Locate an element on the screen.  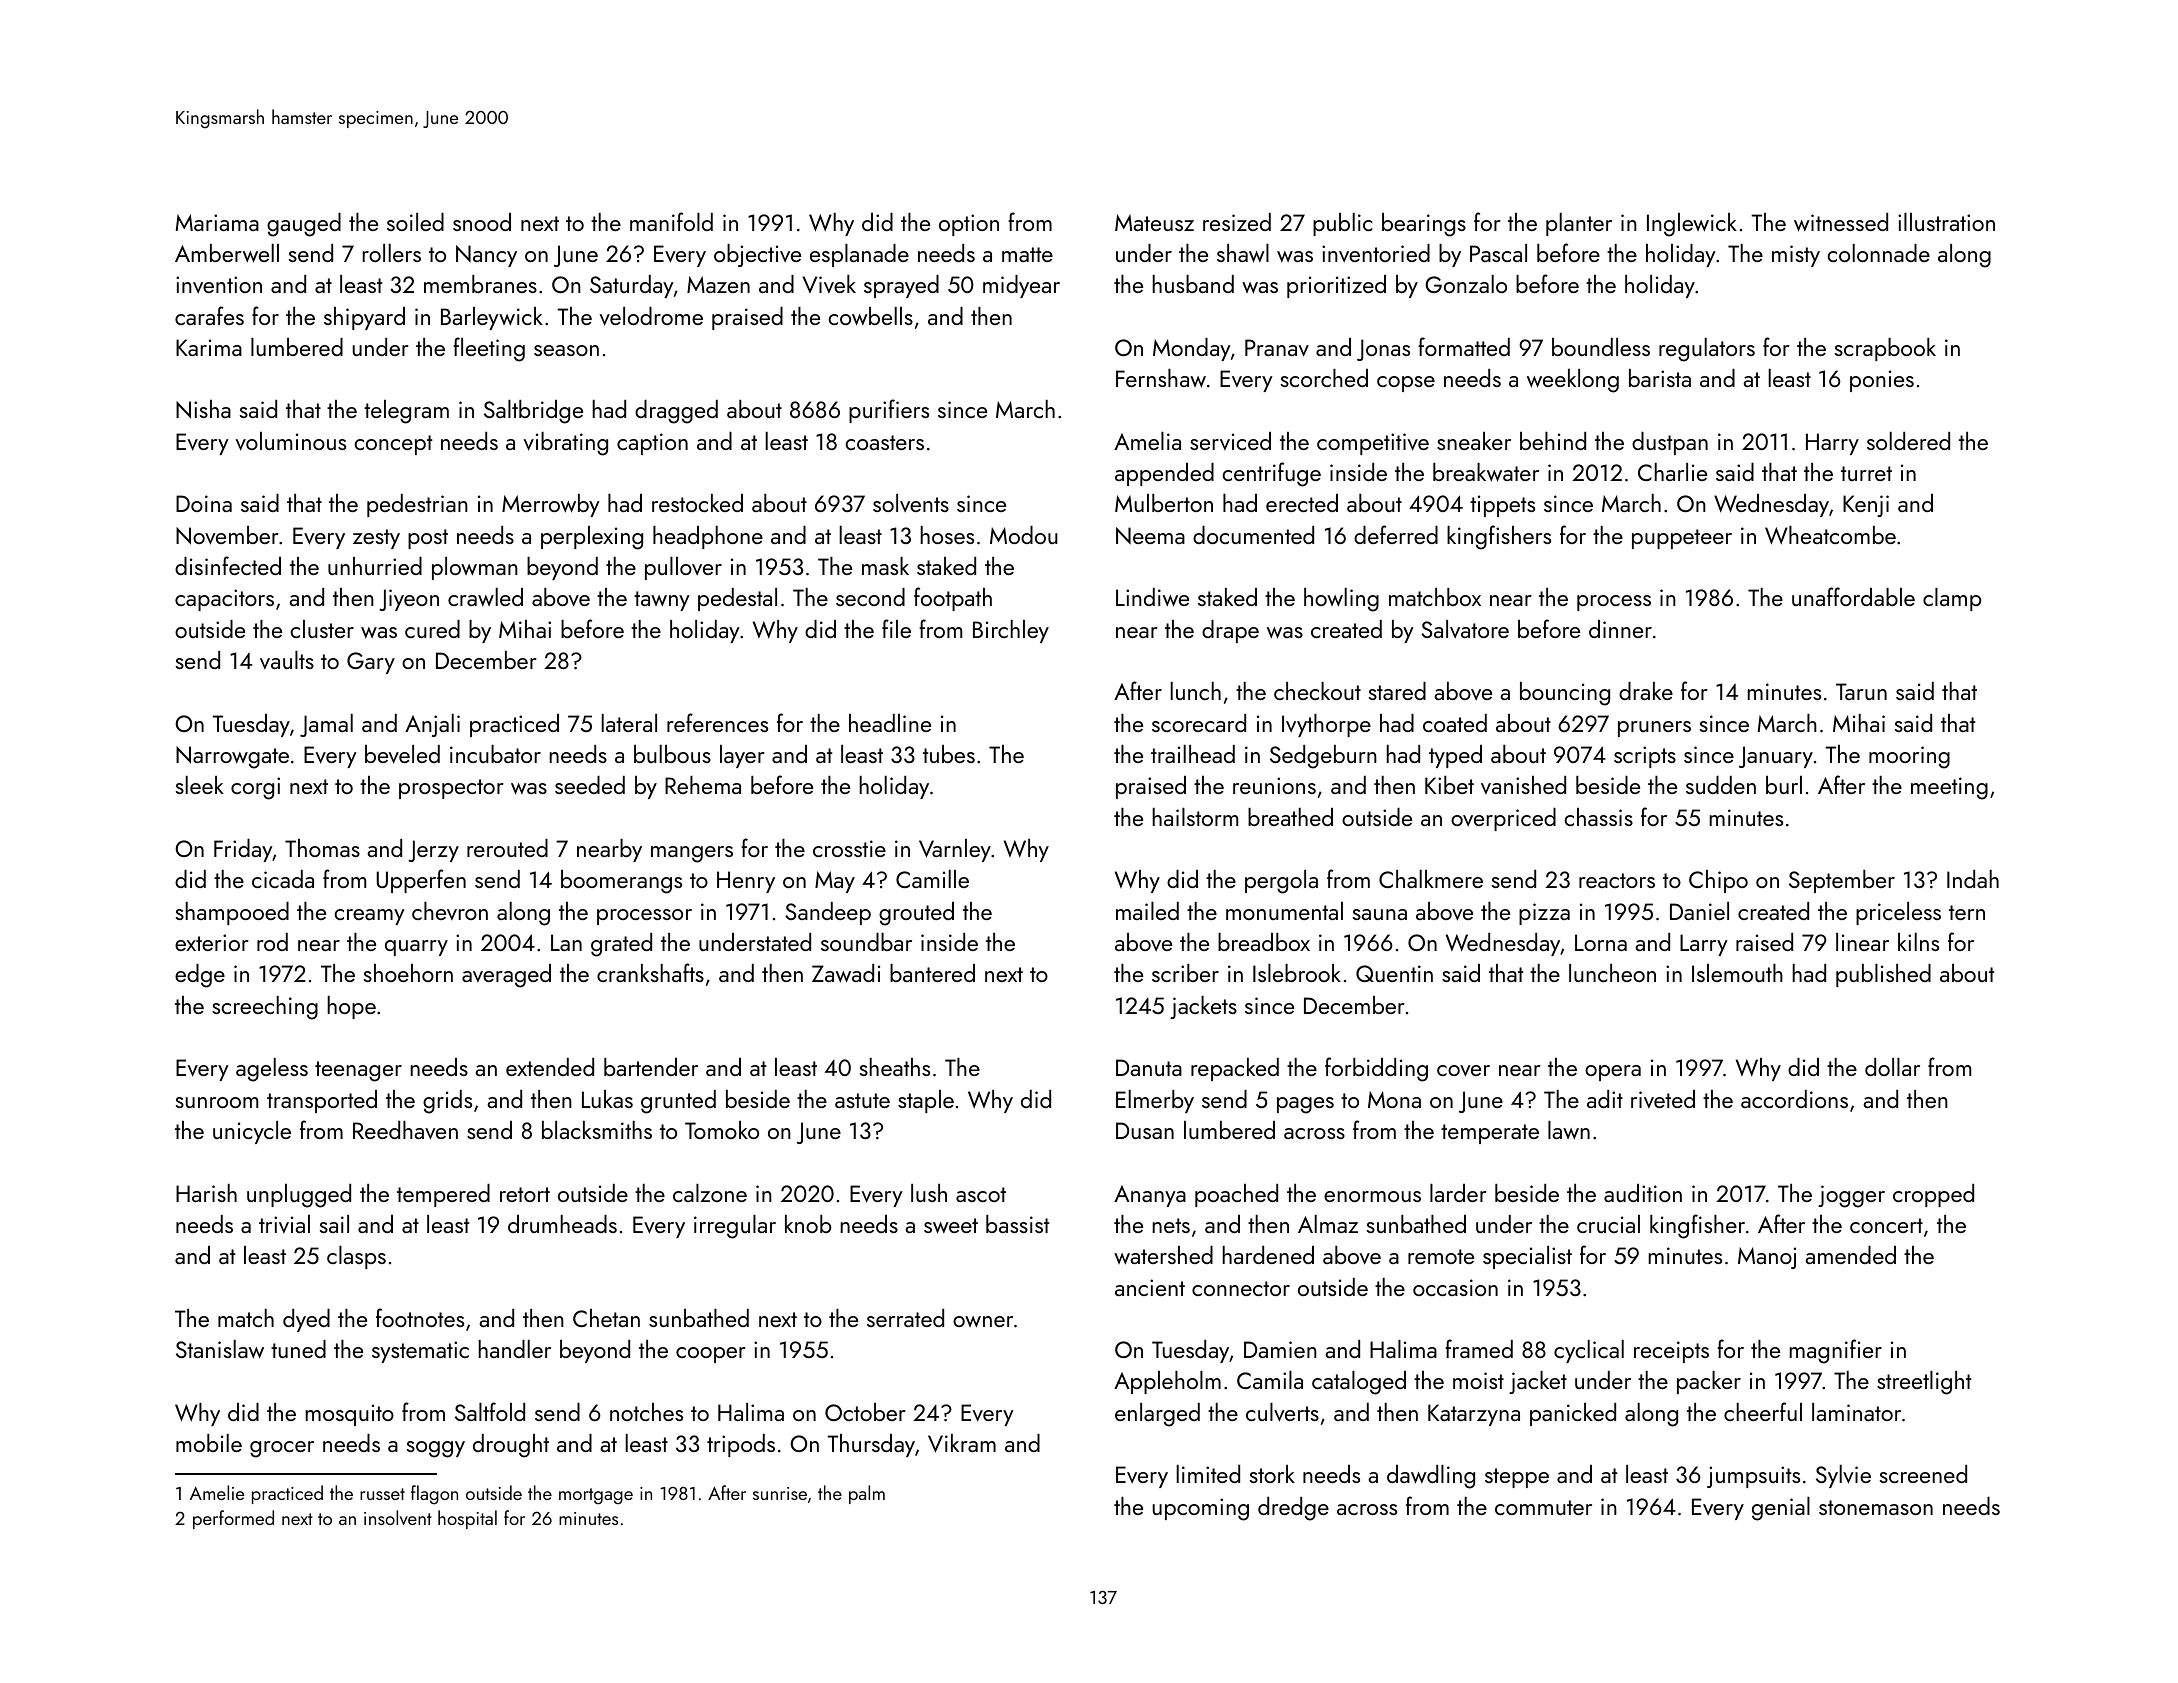
systematic is located at coordinates (420, 1352).
